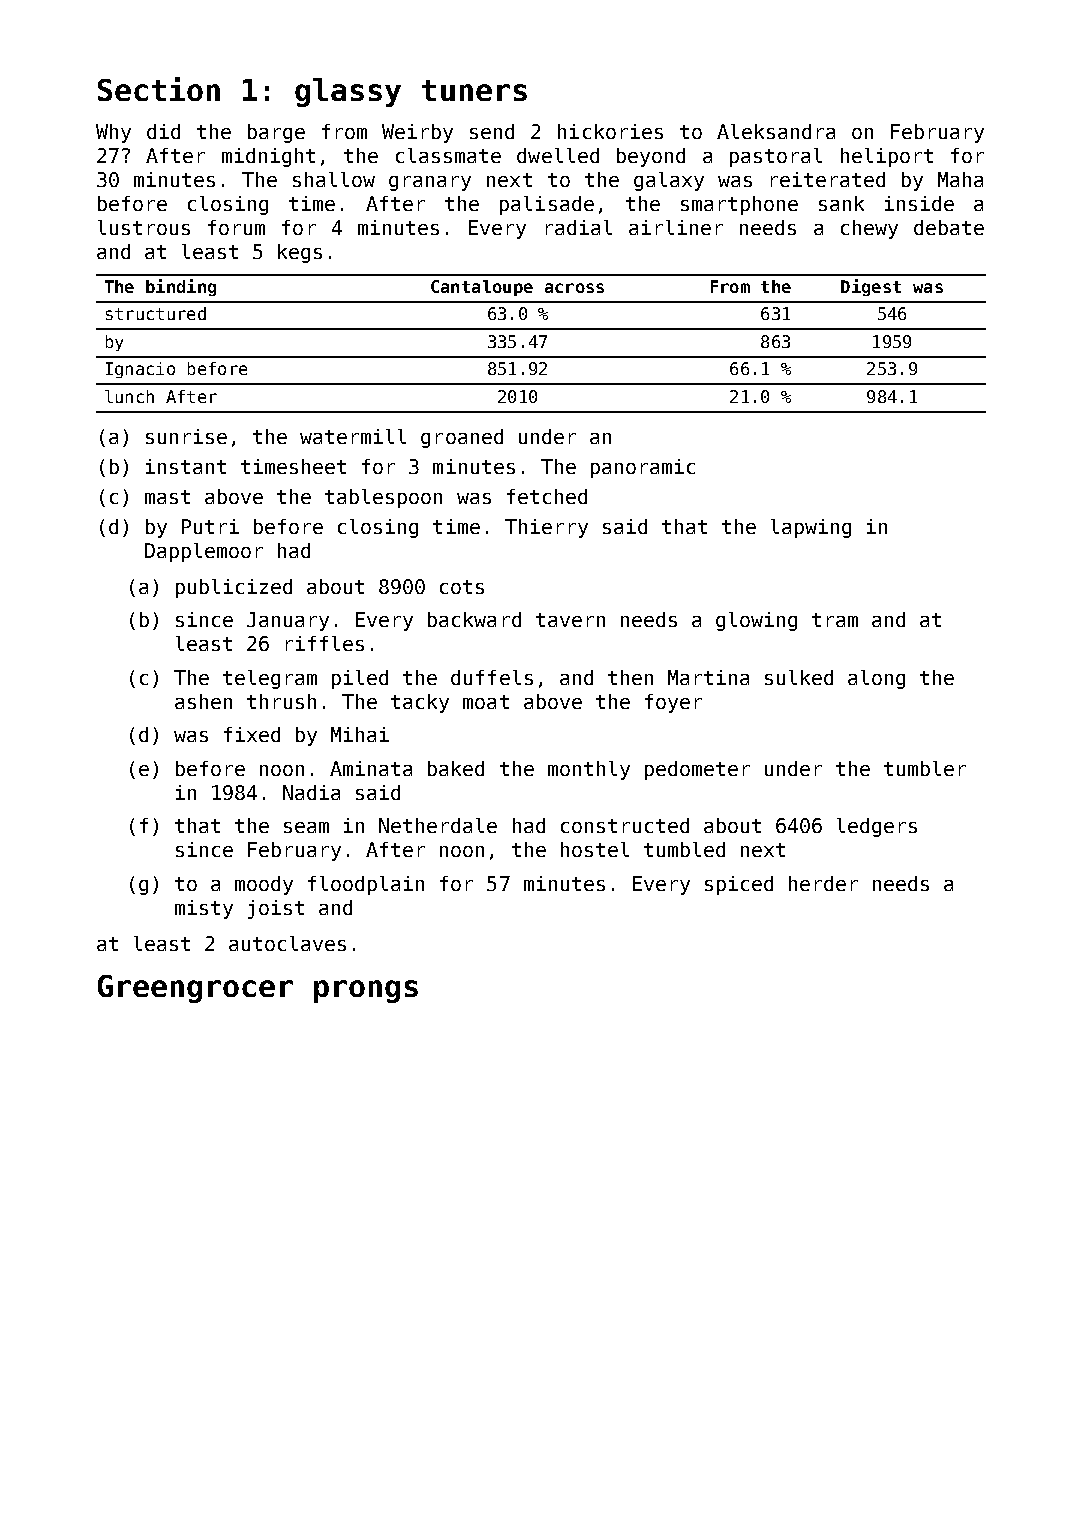  Describe the element at coordinates (181, 287) in the image. I see `binding` at that location.
